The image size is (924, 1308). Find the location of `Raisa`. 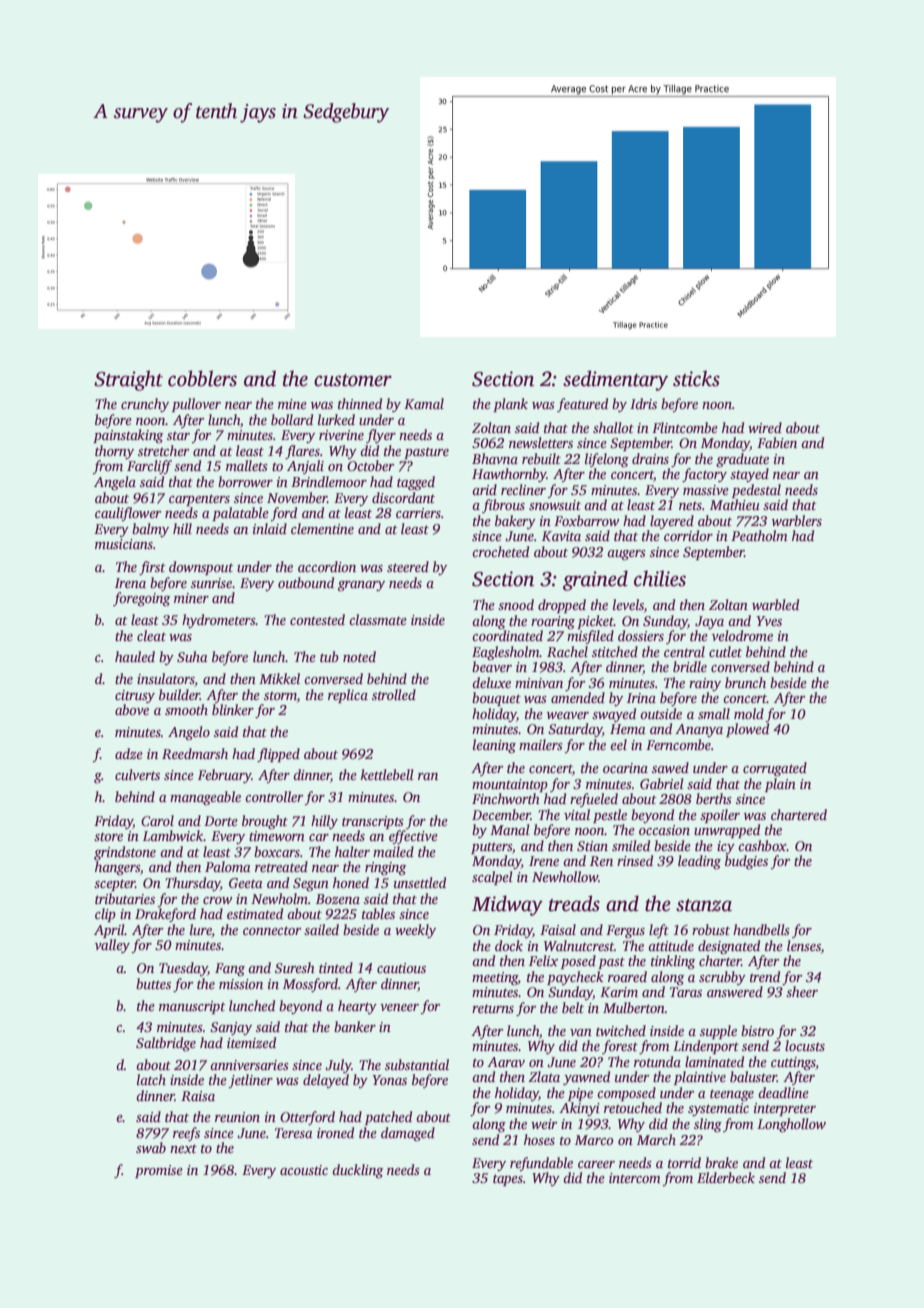

Raisa is located at coordinates (198, 1096).
